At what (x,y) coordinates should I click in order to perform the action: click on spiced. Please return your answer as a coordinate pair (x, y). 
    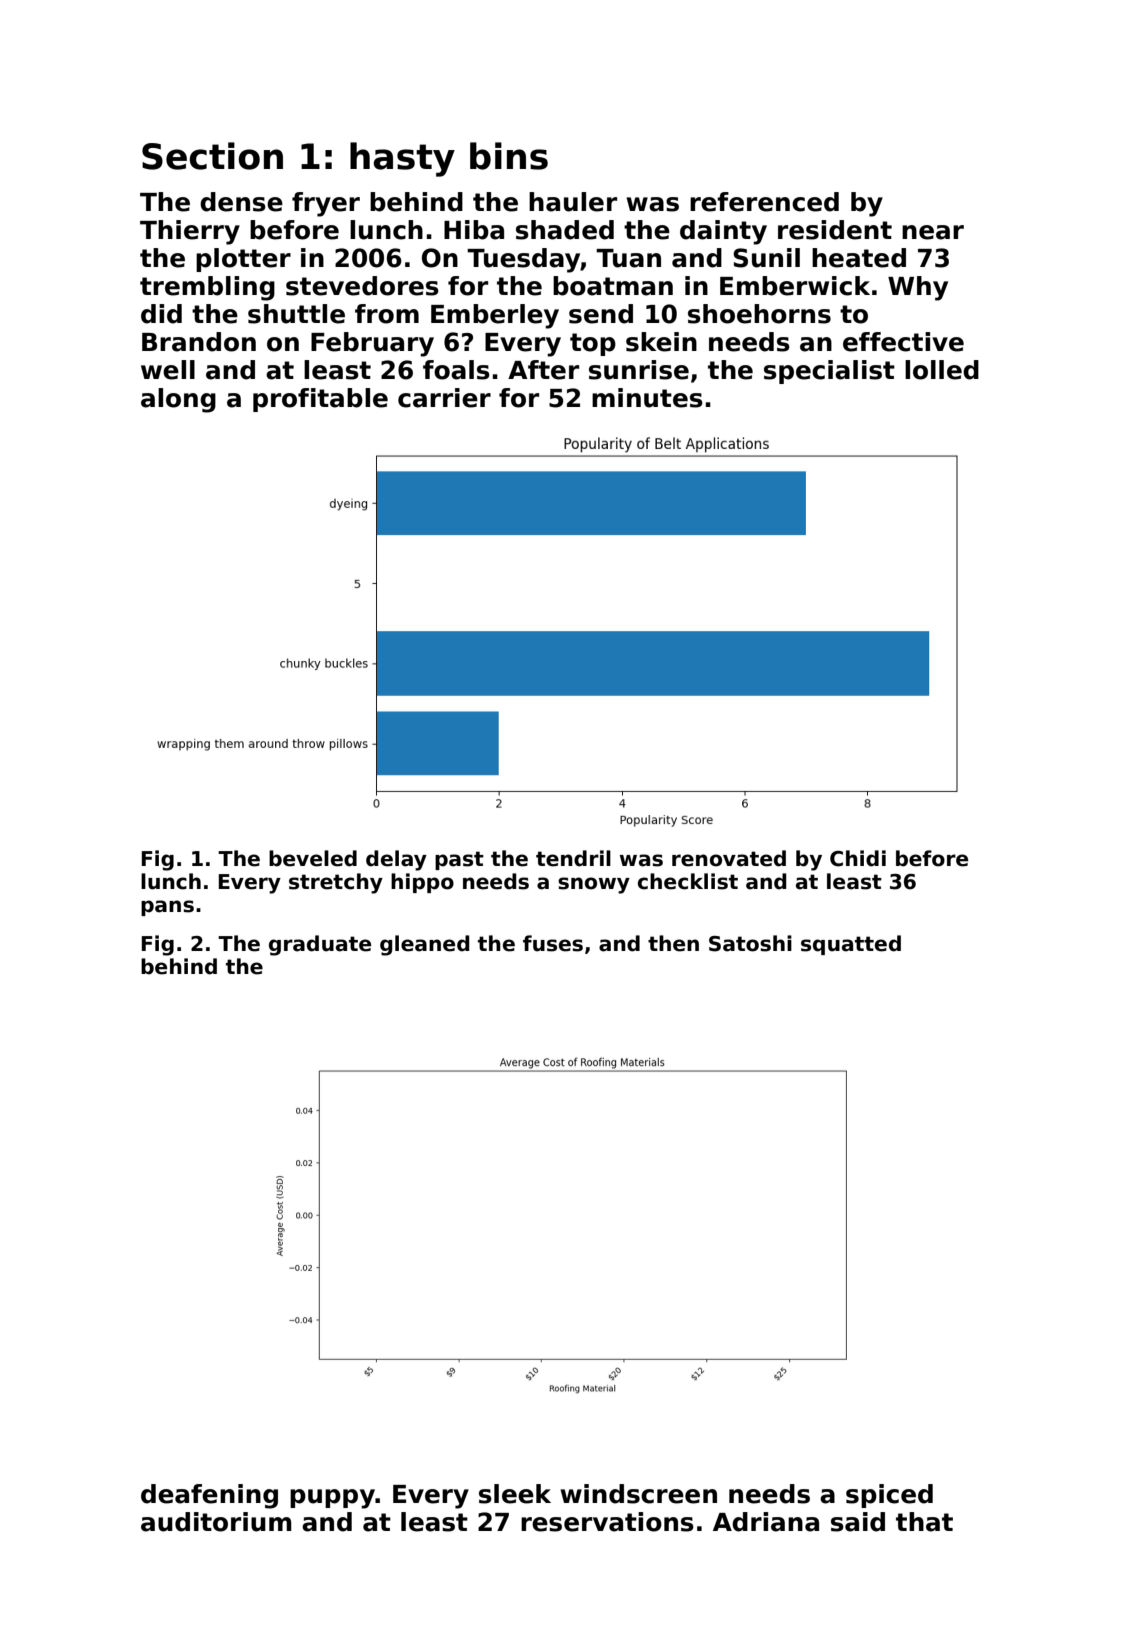
    Looking at the image, I should click on (889, 1496).
